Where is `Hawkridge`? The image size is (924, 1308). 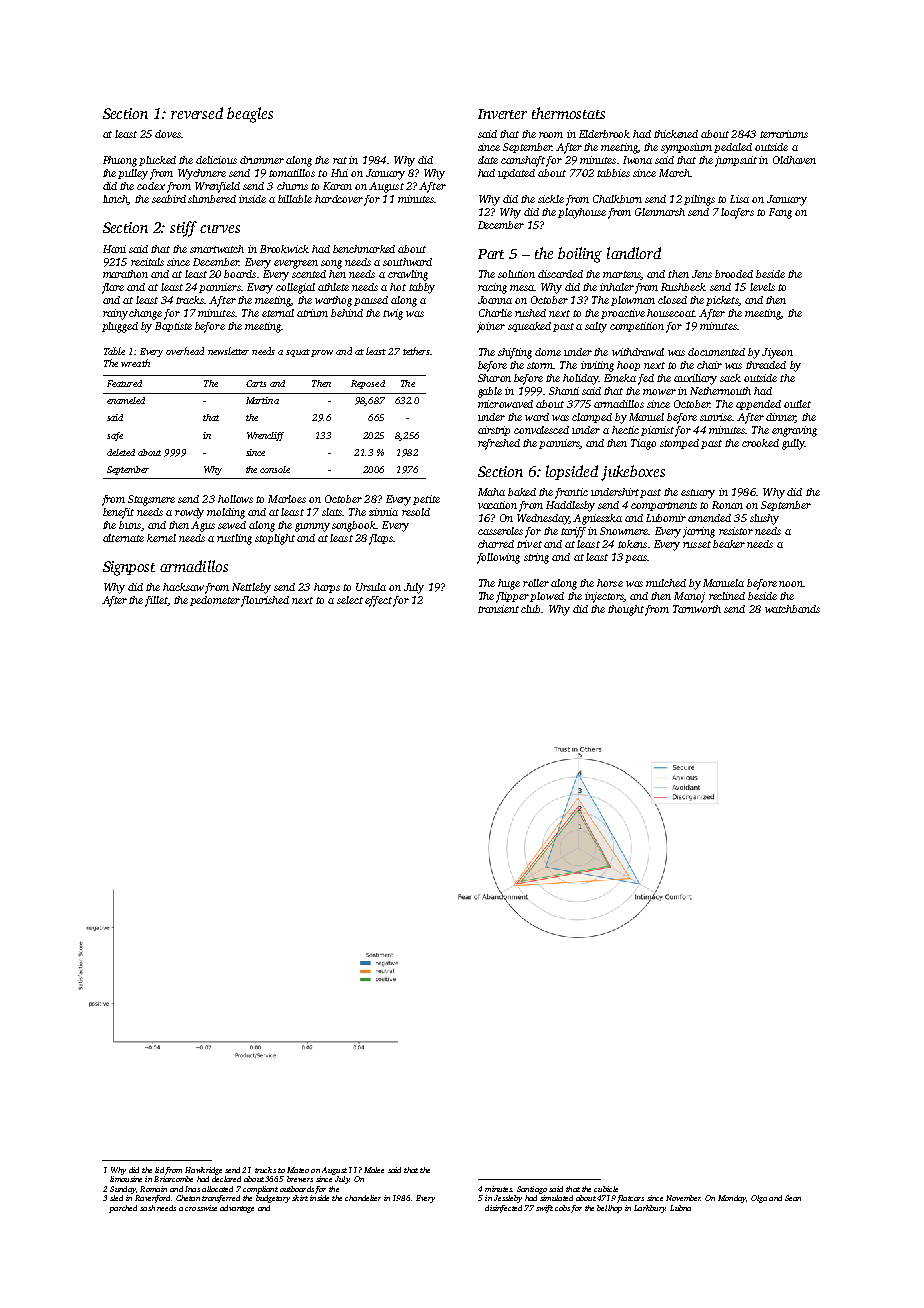
Hawkridge is located at coordinates (203, 1171).
